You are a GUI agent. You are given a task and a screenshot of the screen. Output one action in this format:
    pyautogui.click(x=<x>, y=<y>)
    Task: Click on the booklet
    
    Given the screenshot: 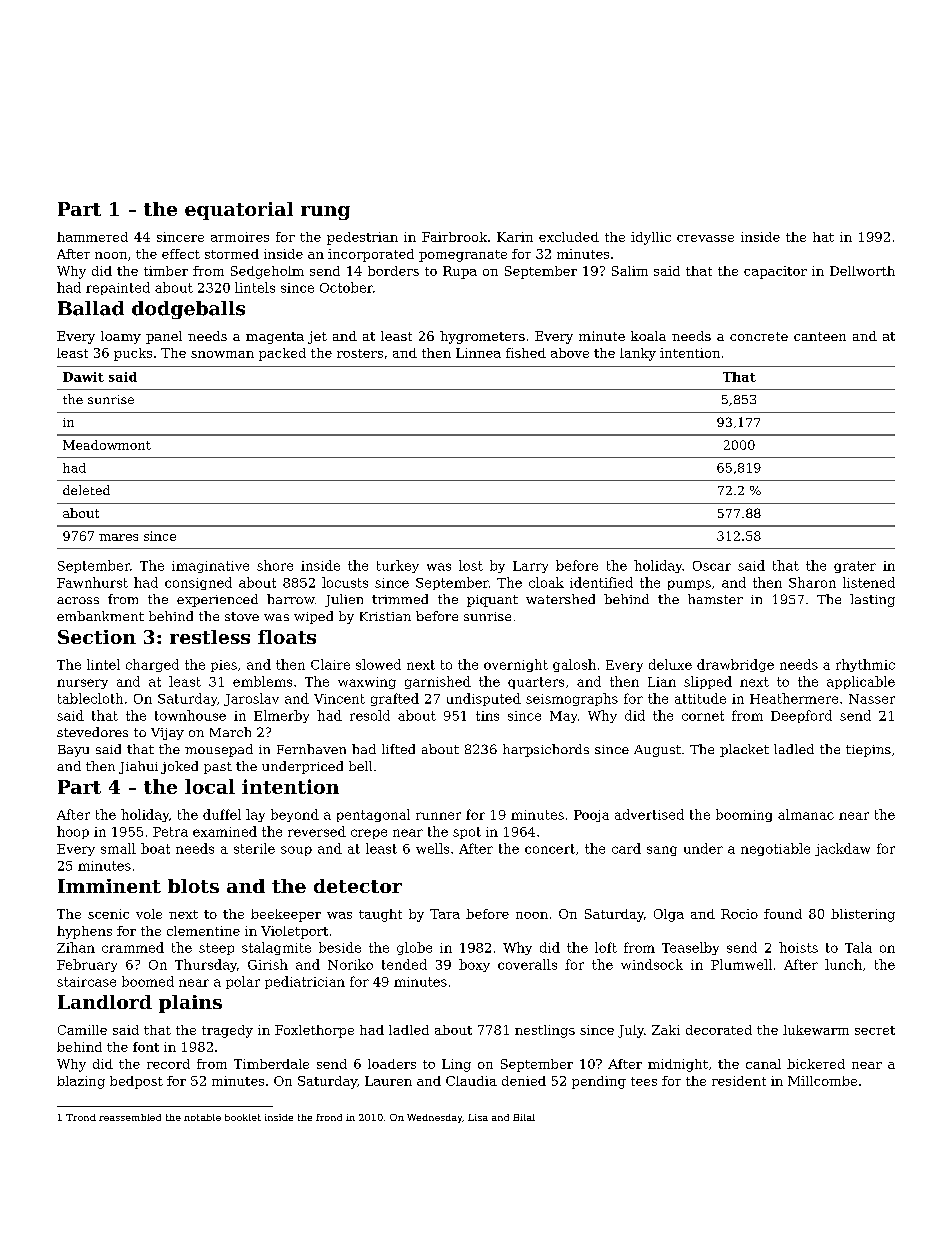 What is the action you would take?
    pyautogui.click(x=243, y=1117)
